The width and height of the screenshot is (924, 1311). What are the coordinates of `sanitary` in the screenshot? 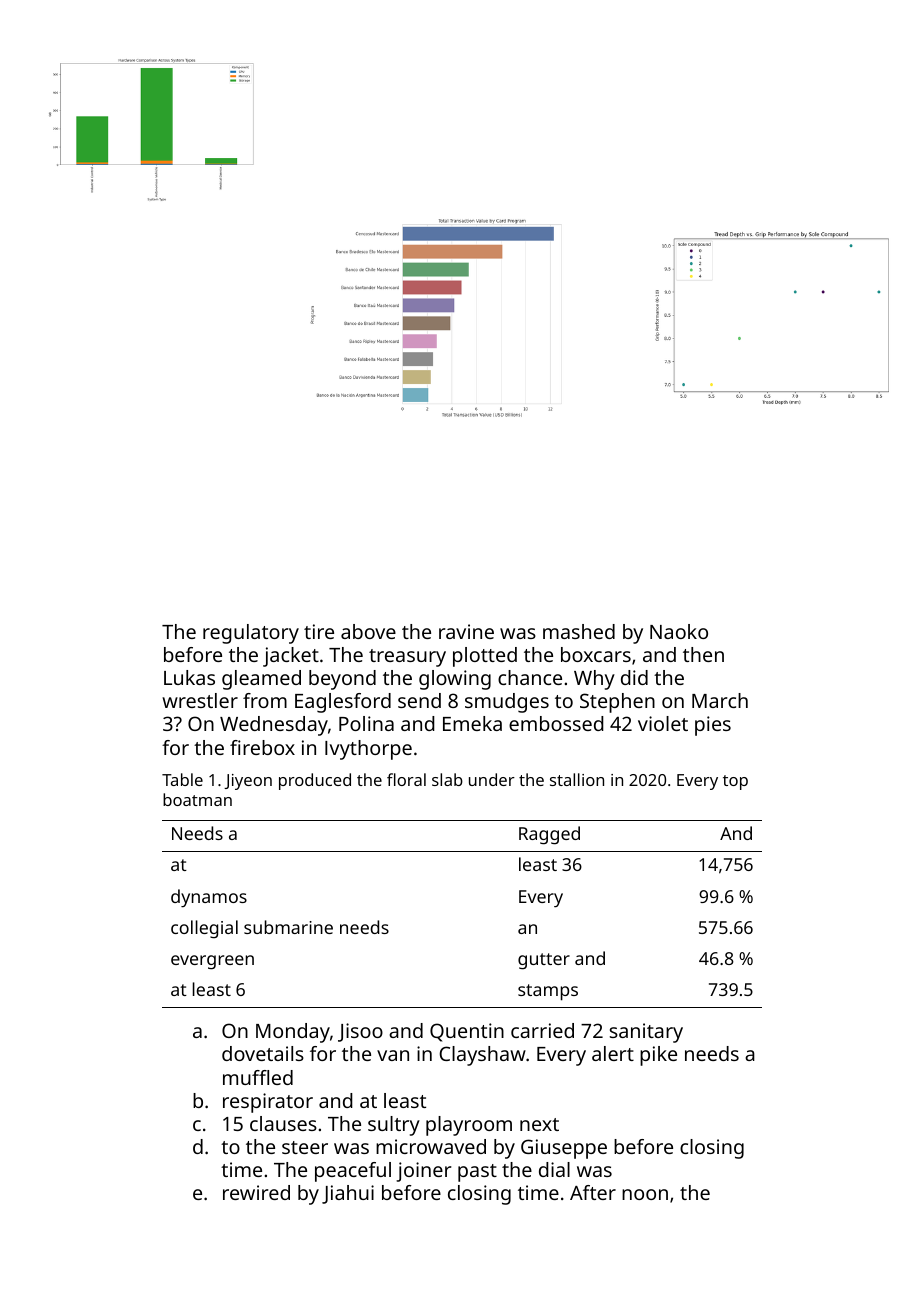 It's located at (646, 1033).
